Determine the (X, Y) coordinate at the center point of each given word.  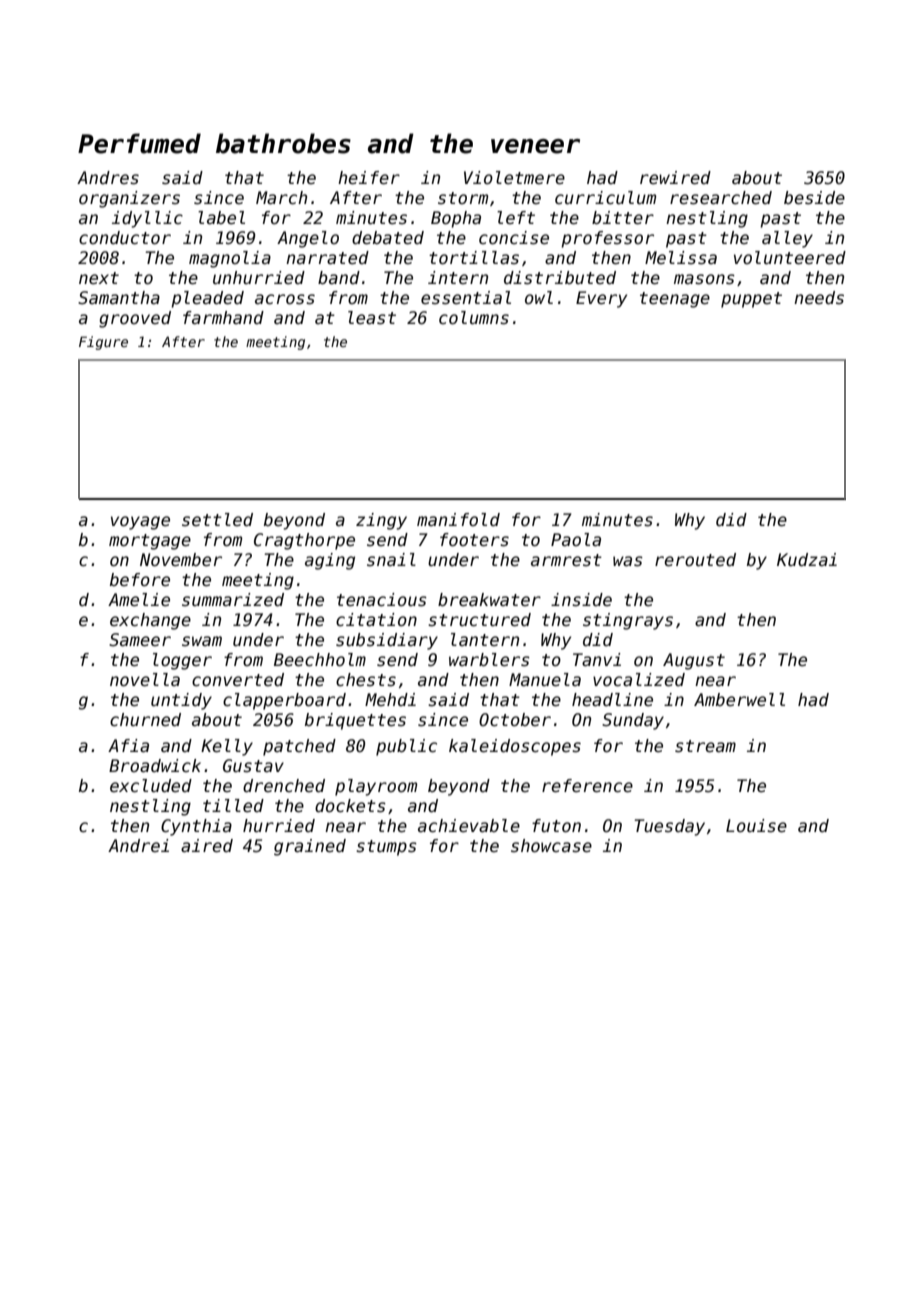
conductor (125, 238)
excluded (151, 786)
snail (391, 560)
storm (463, 198)
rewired (675, 178)
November (181, 560)
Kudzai (807, 560)
